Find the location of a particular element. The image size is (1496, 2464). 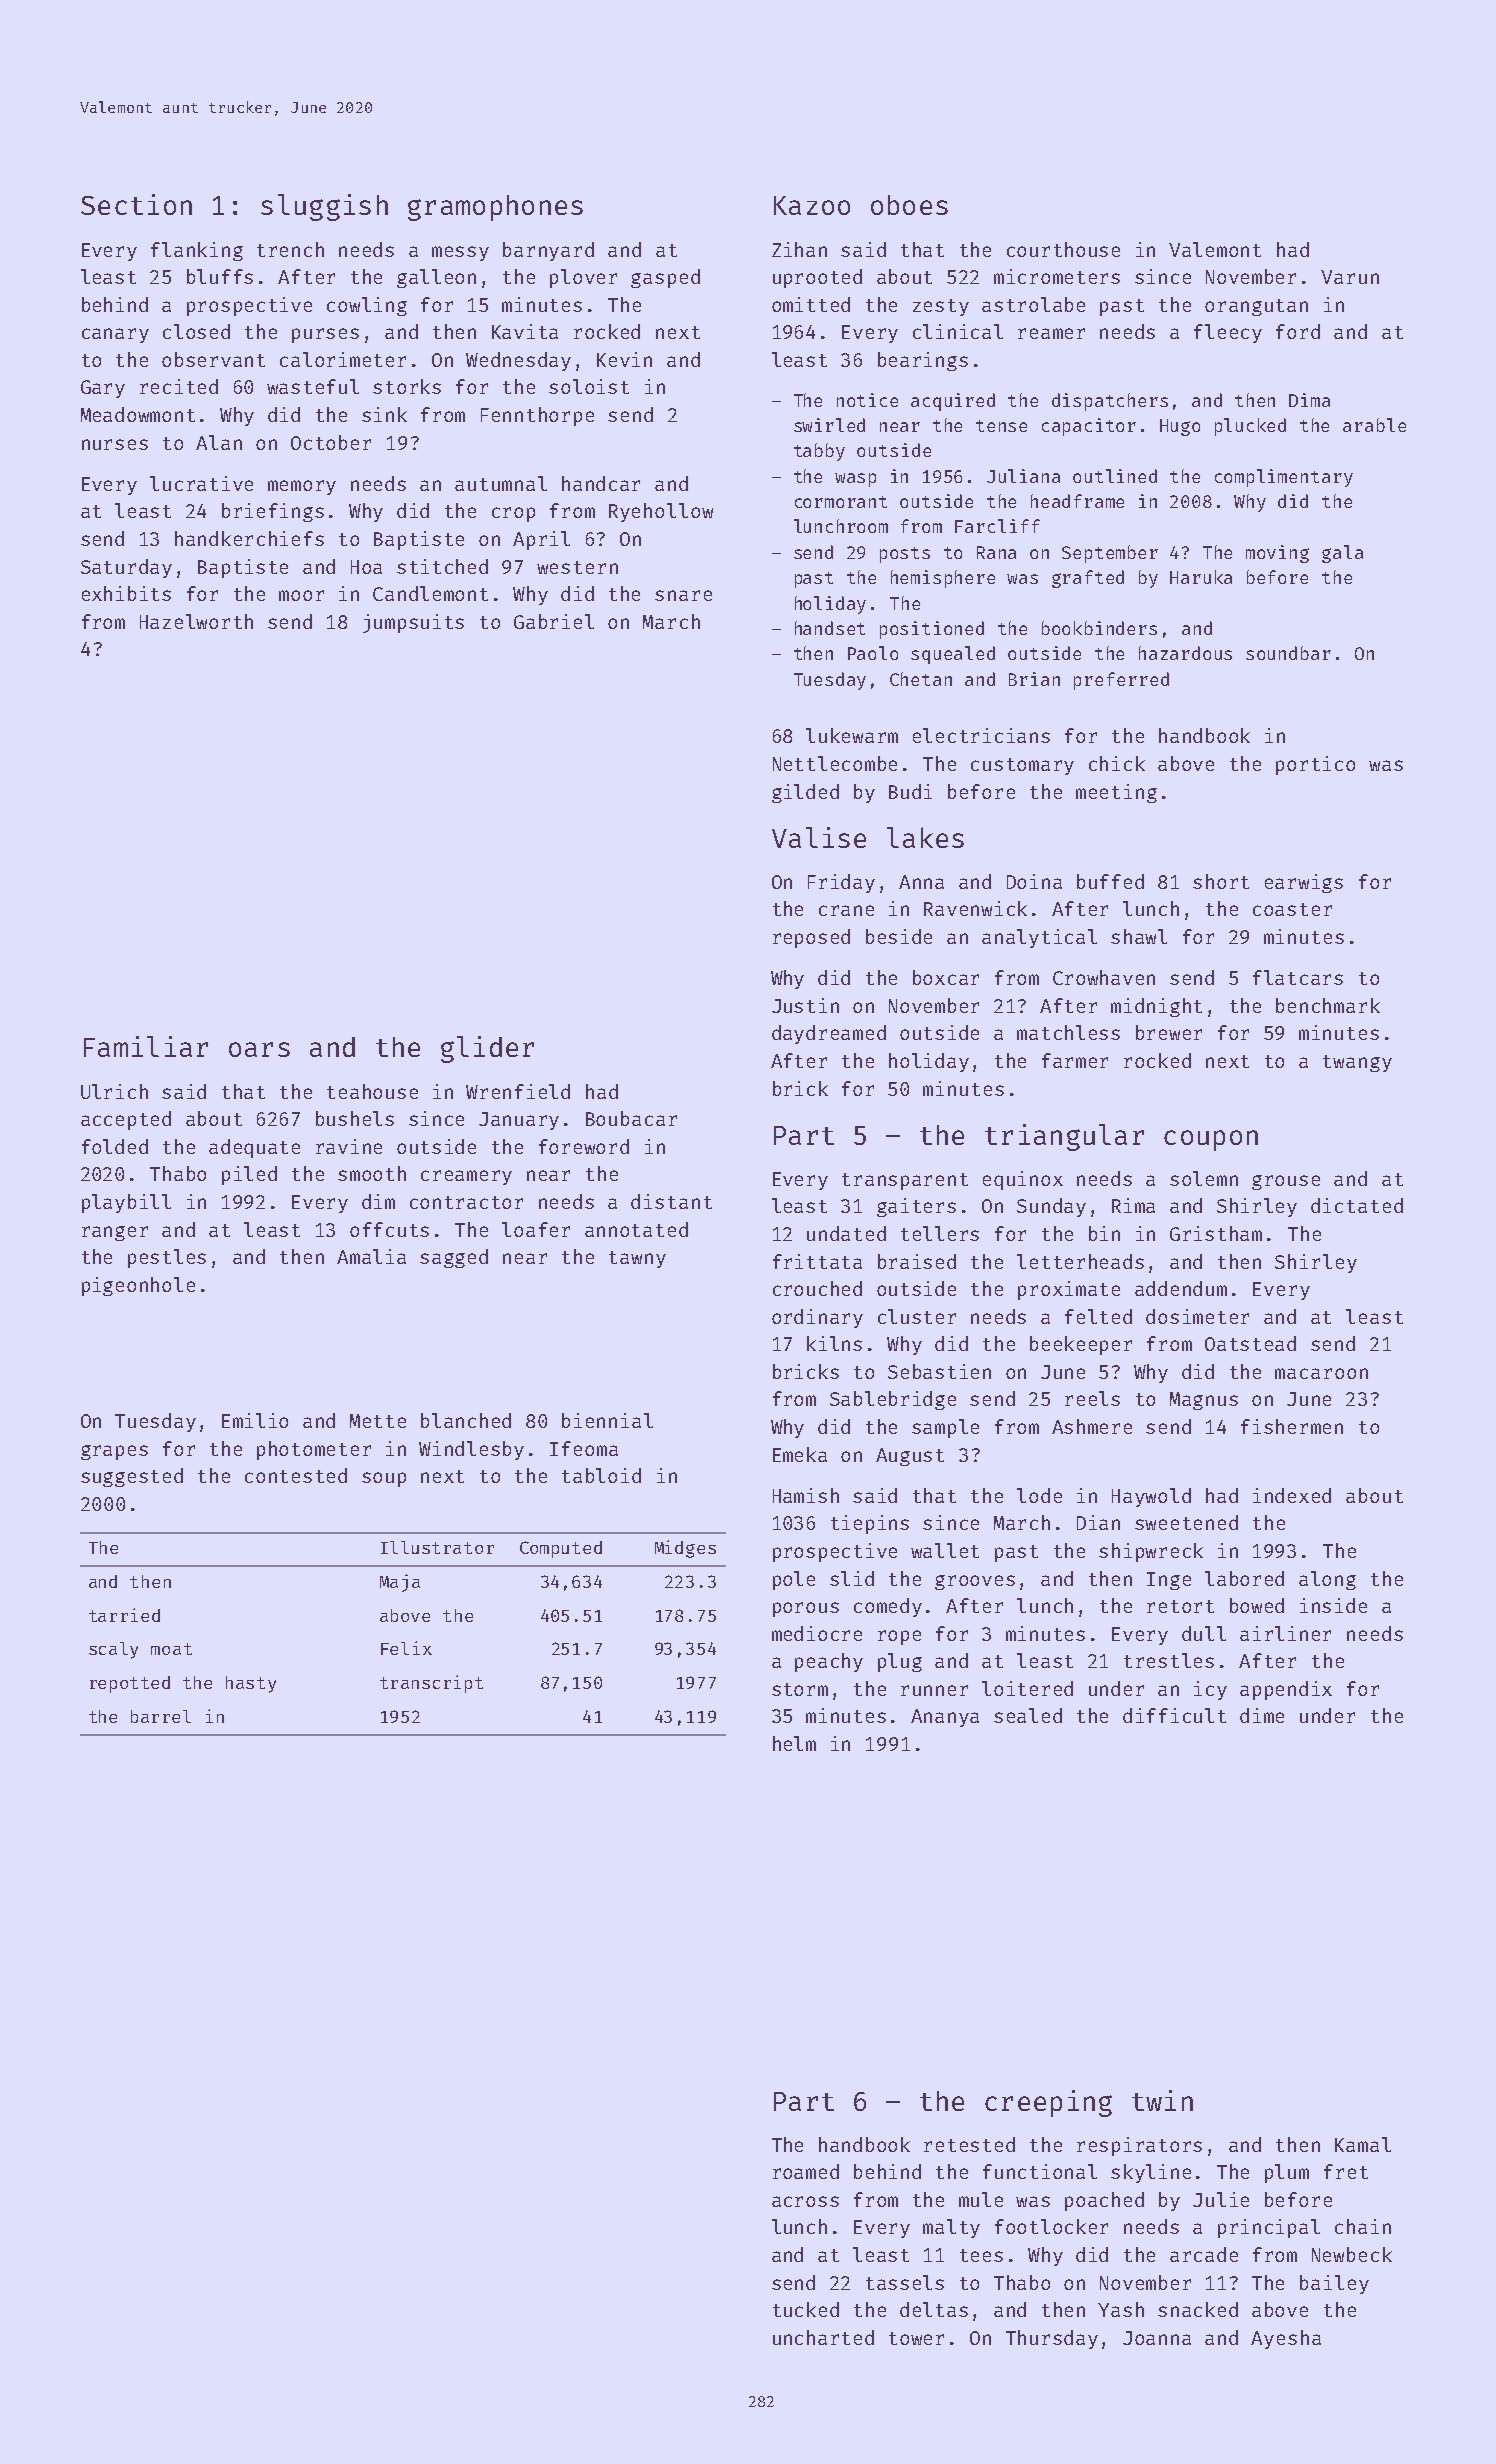

barrel is located at coordinates (161, 1716).
